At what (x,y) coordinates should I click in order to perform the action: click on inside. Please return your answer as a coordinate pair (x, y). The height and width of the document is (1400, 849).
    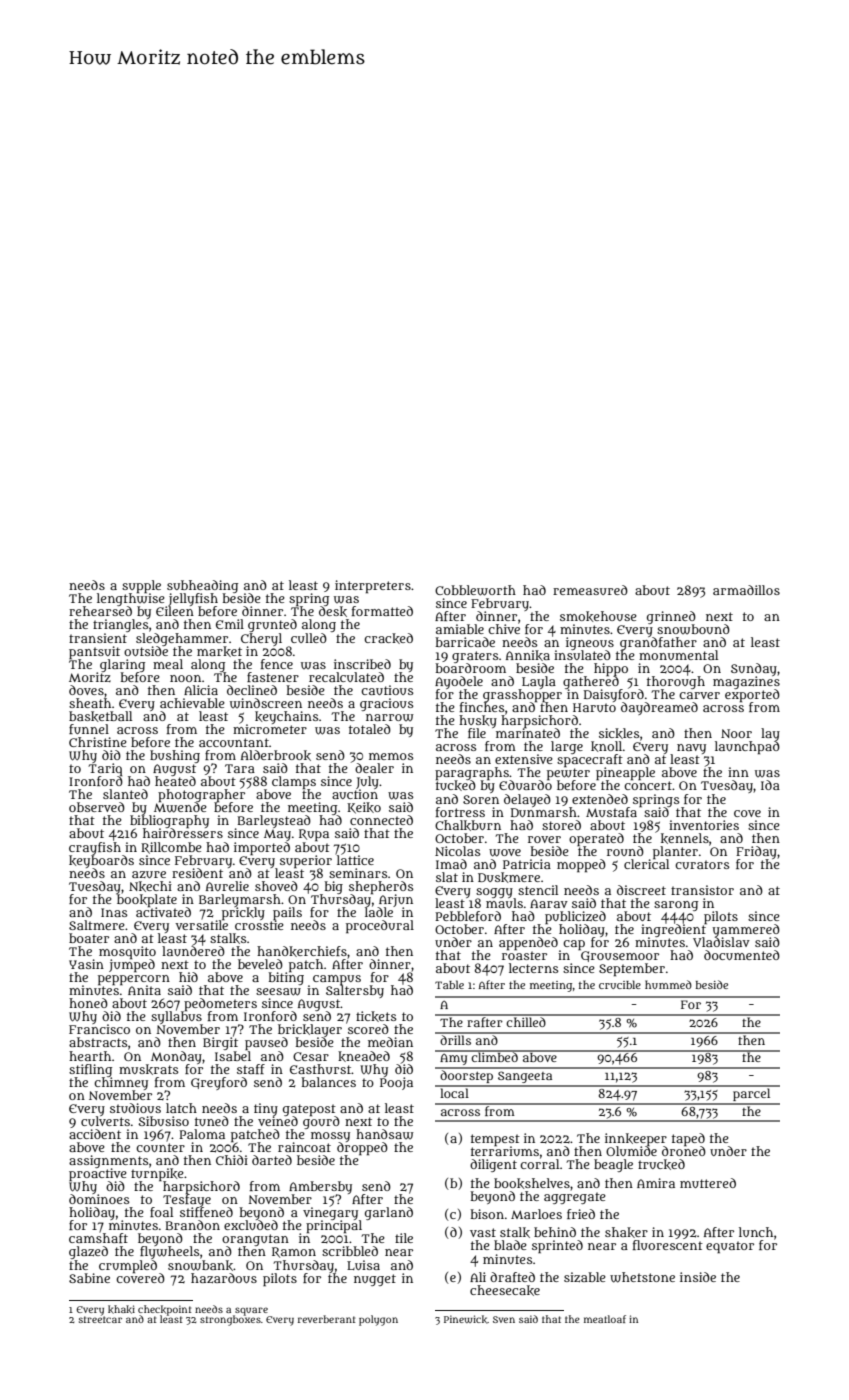
    Looking at the image, I should click on (698, 1277).
